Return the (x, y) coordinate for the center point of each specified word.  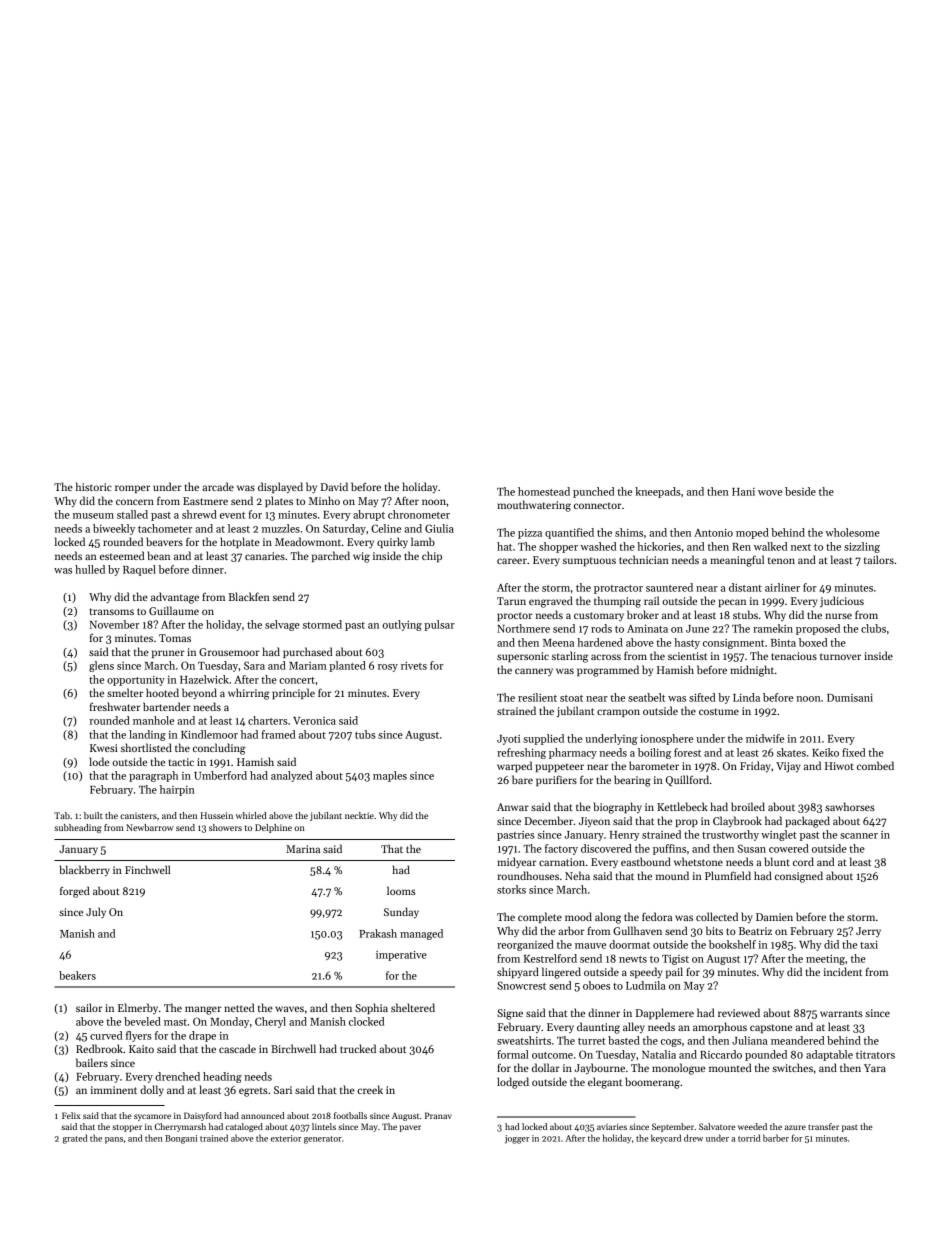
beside (800, 491)
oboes (596, 985)
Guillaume (174, 610)
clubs (873, 628)
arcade (218, 486)
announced (263, 1115)
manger (203, 1010)
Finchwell (148, 869)
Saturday (344, 529)
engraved (551, 602)
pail (674, 972)
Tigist (675, 960)
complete (540, 917)
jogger (517, 1139)
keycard (666, 1138)
